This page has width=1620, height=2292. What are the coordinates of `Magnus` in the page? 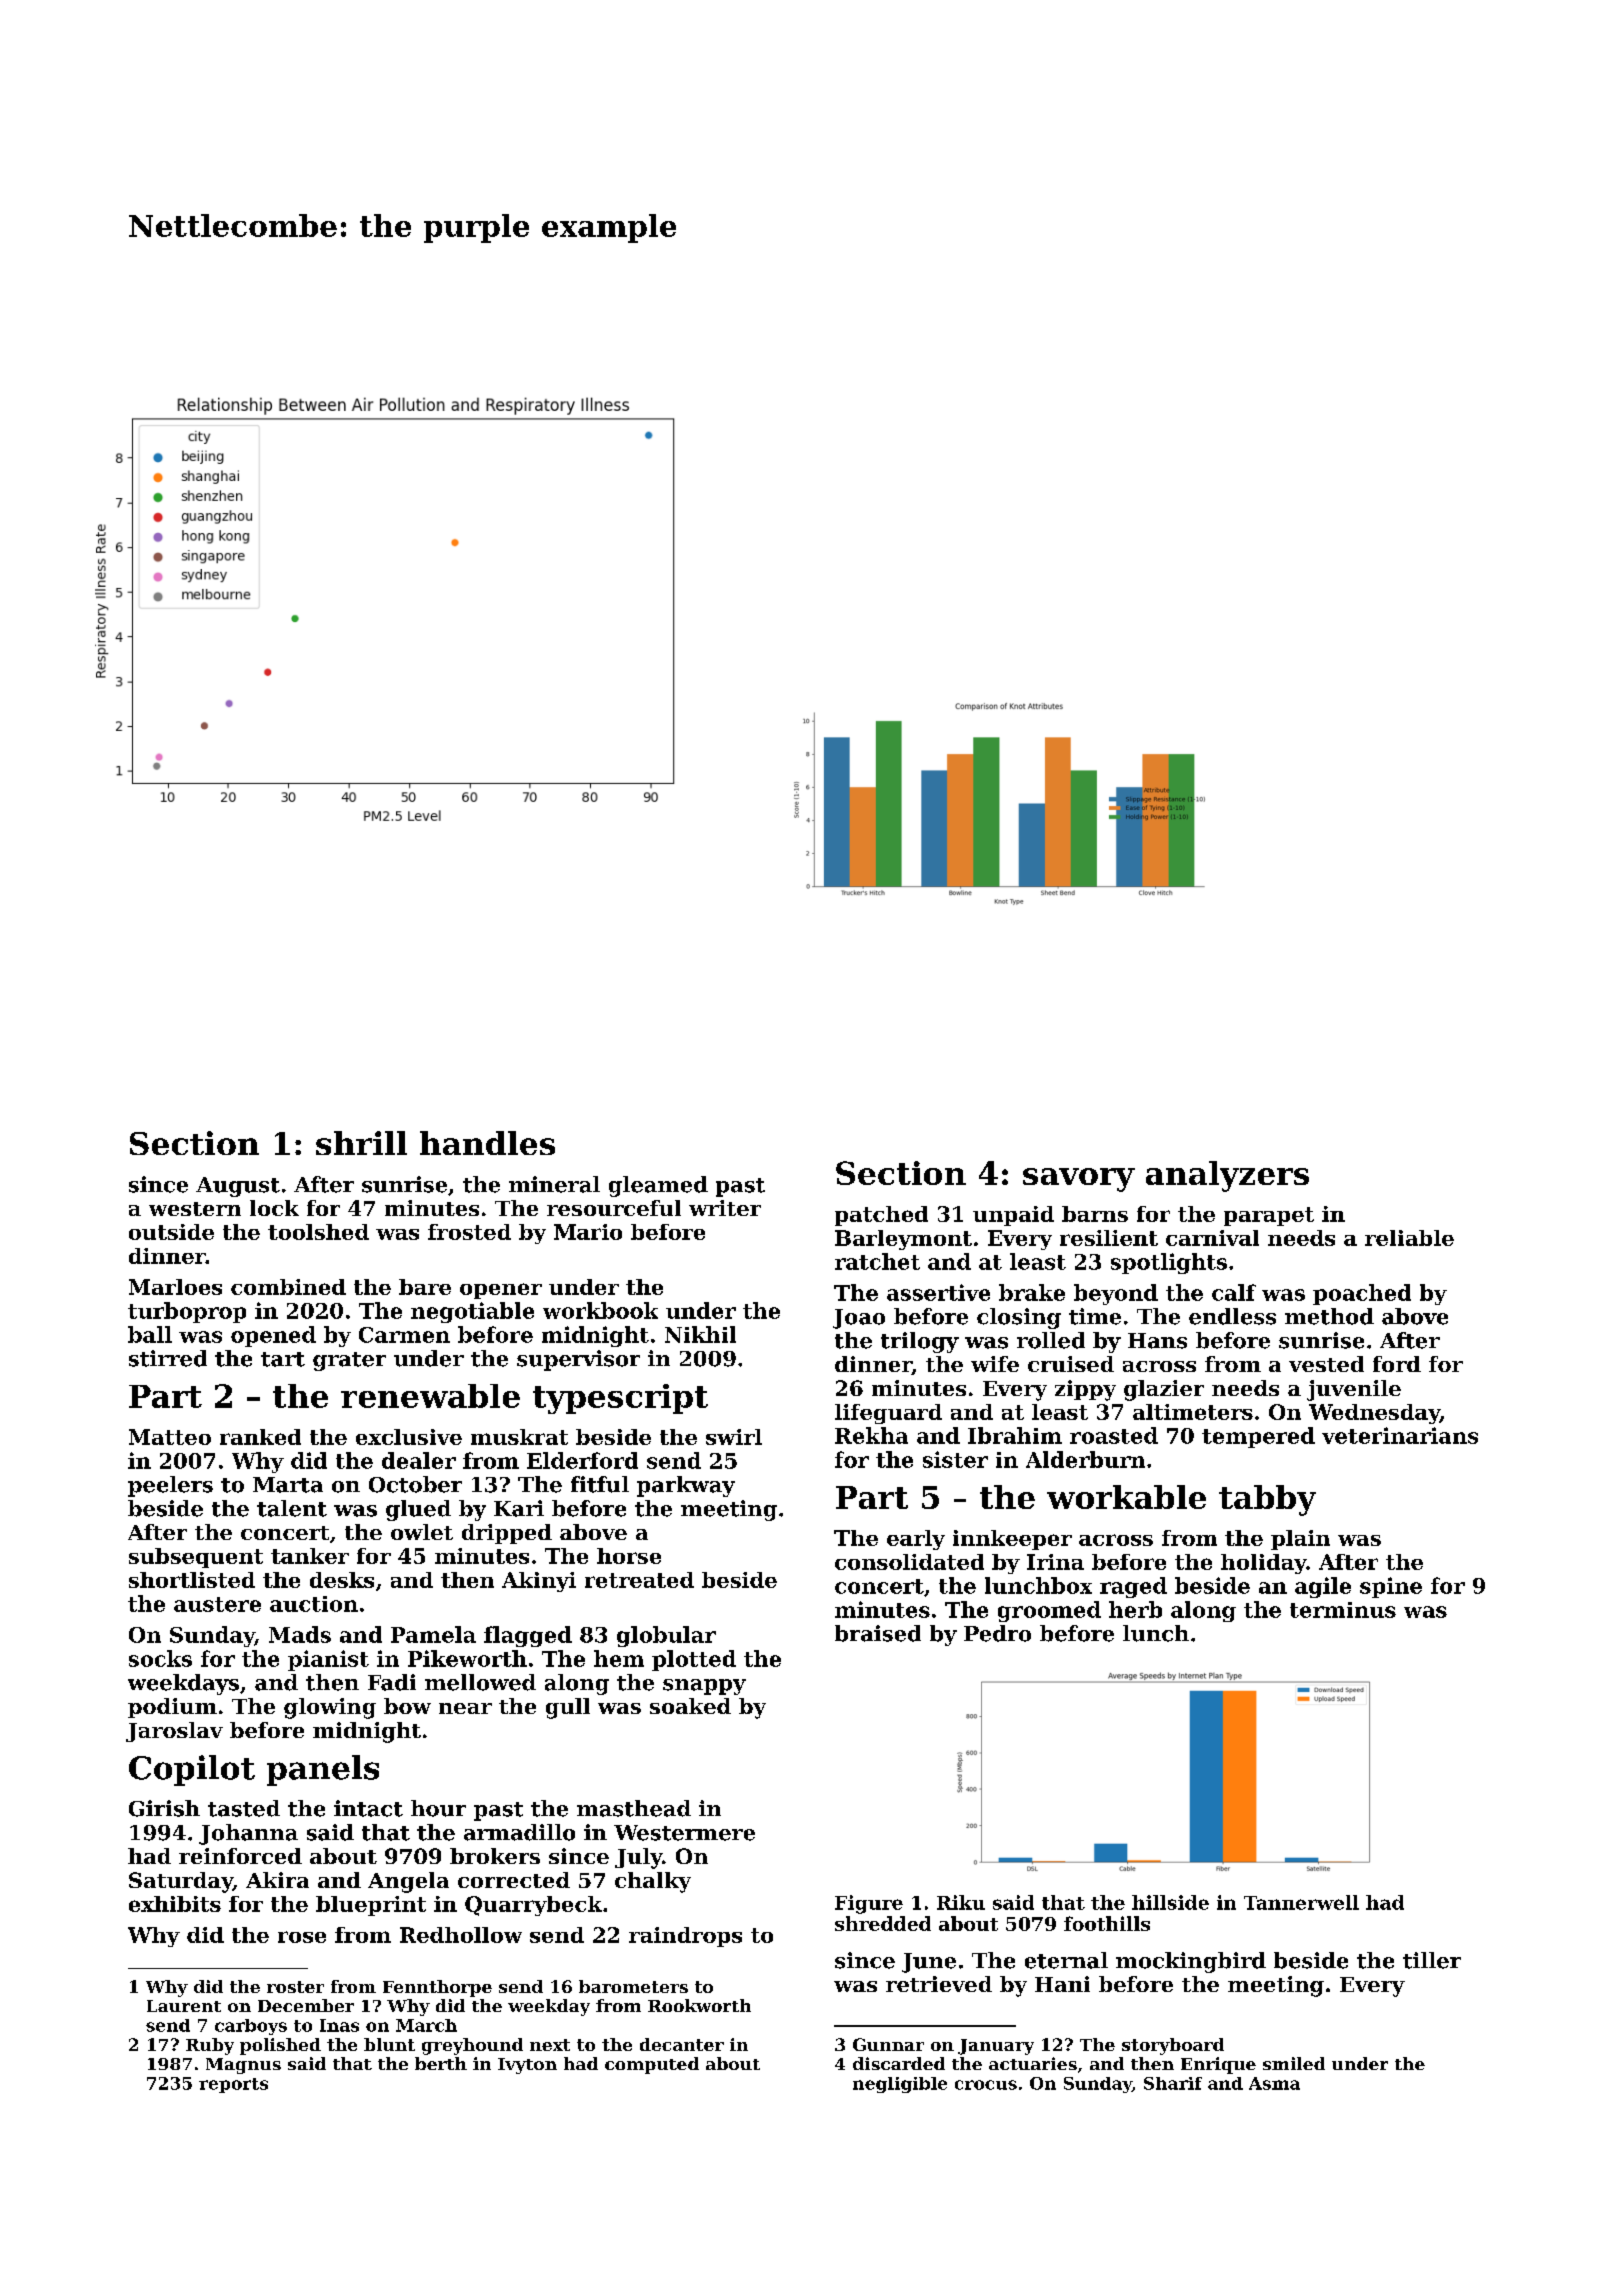 It's located at (243, 2066).
